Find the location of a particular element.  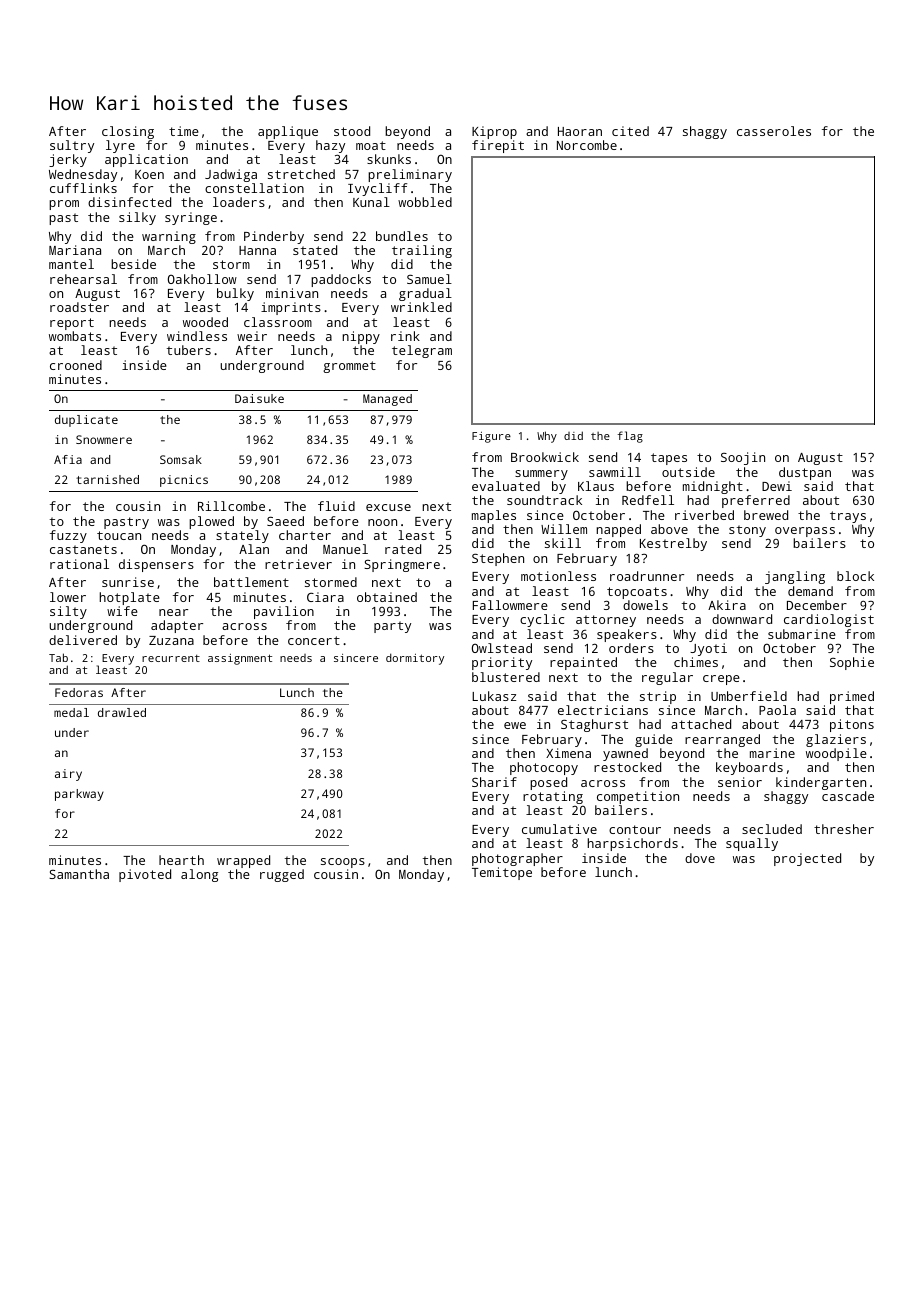

Figure is located at coordinates (491, 437).
